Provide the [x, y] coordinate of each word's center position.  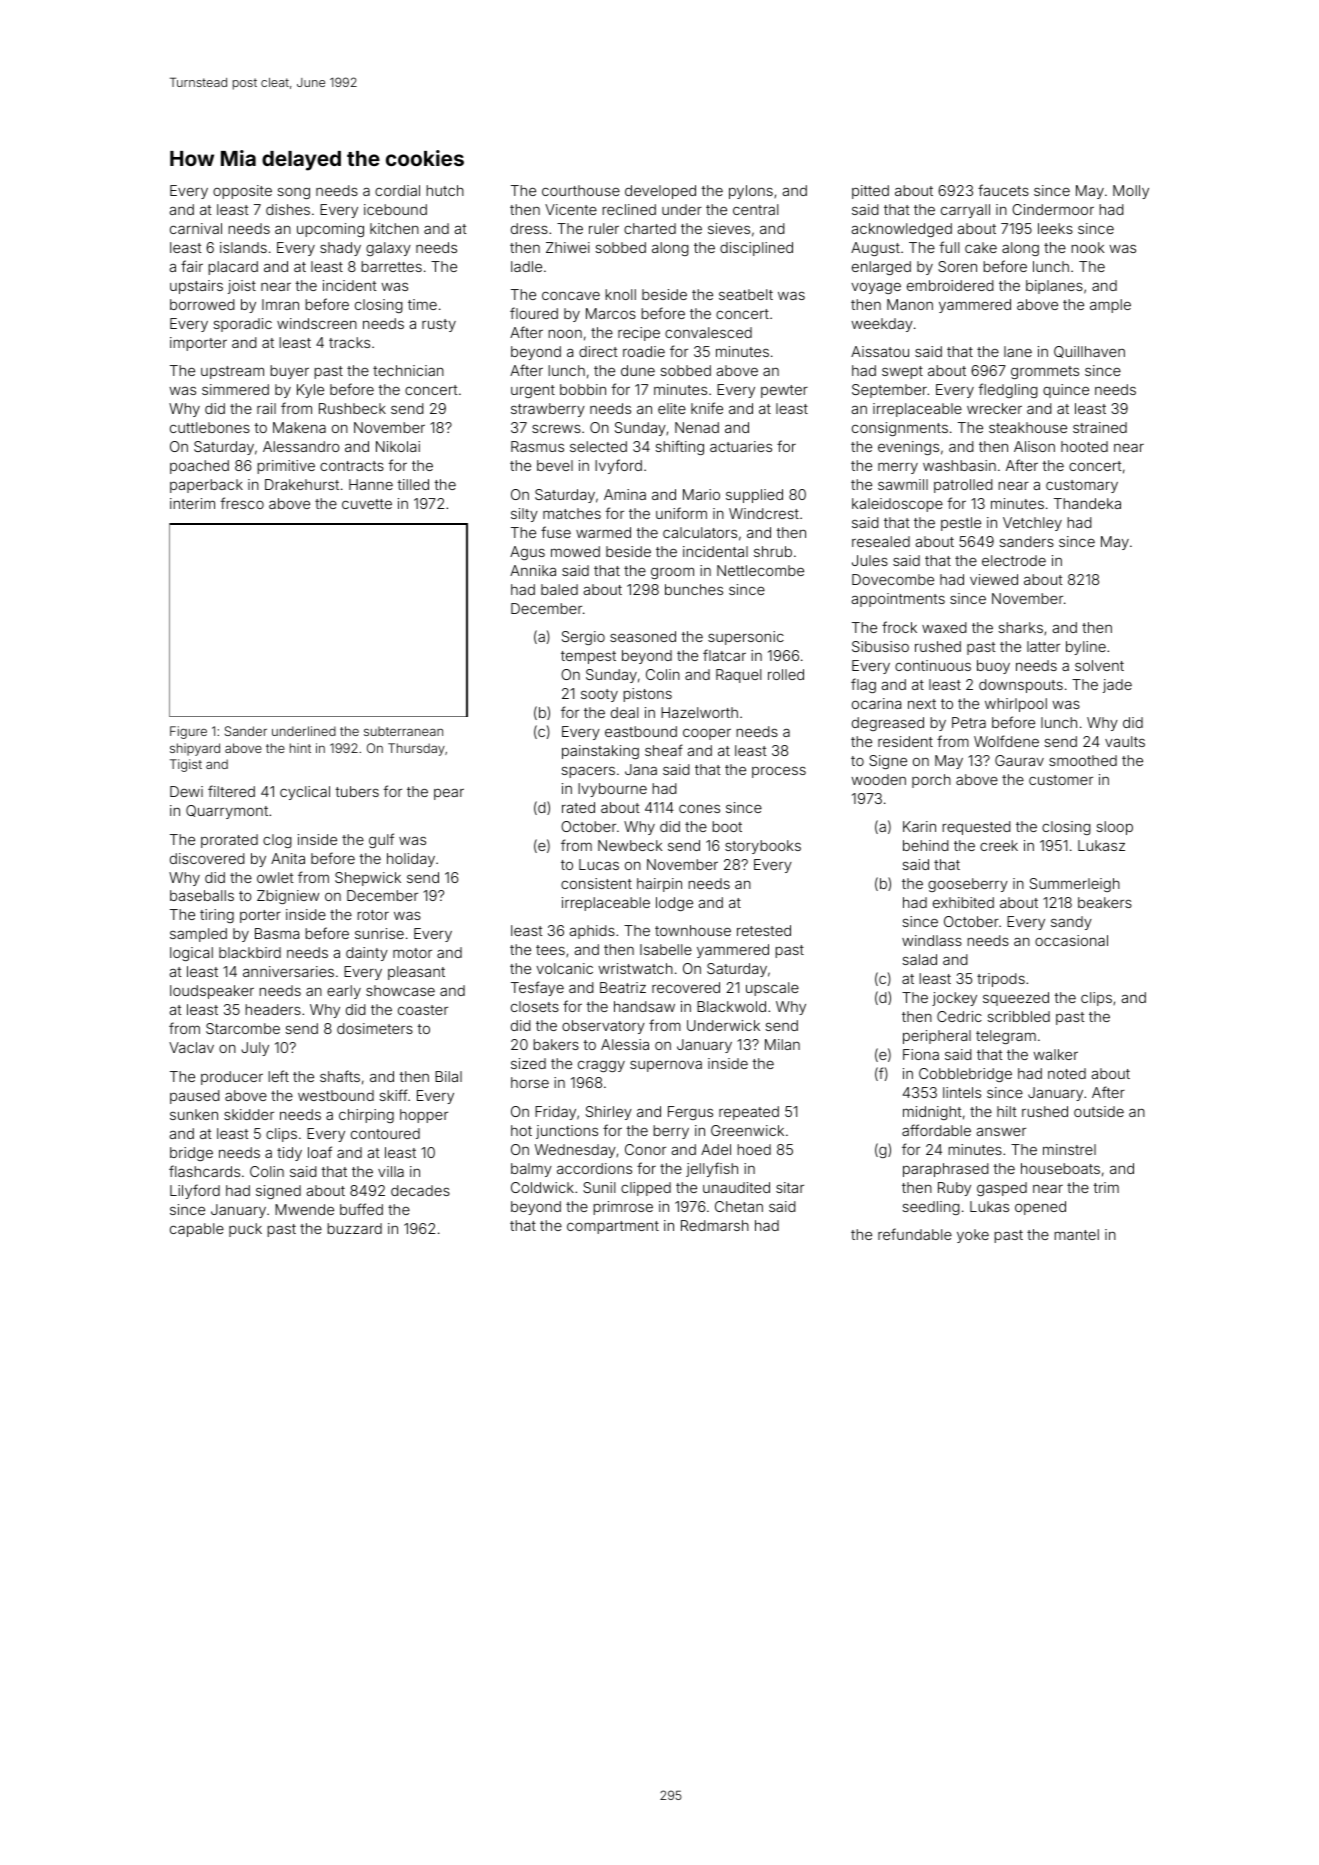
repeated [749, 1113]
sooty [599, 695]
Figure [188, 732]
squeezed [1016, 999]
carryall [965, 211]
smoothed [1083, 760]
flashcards [204, 1171]
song [294, 193]
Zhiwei [568, 247]
